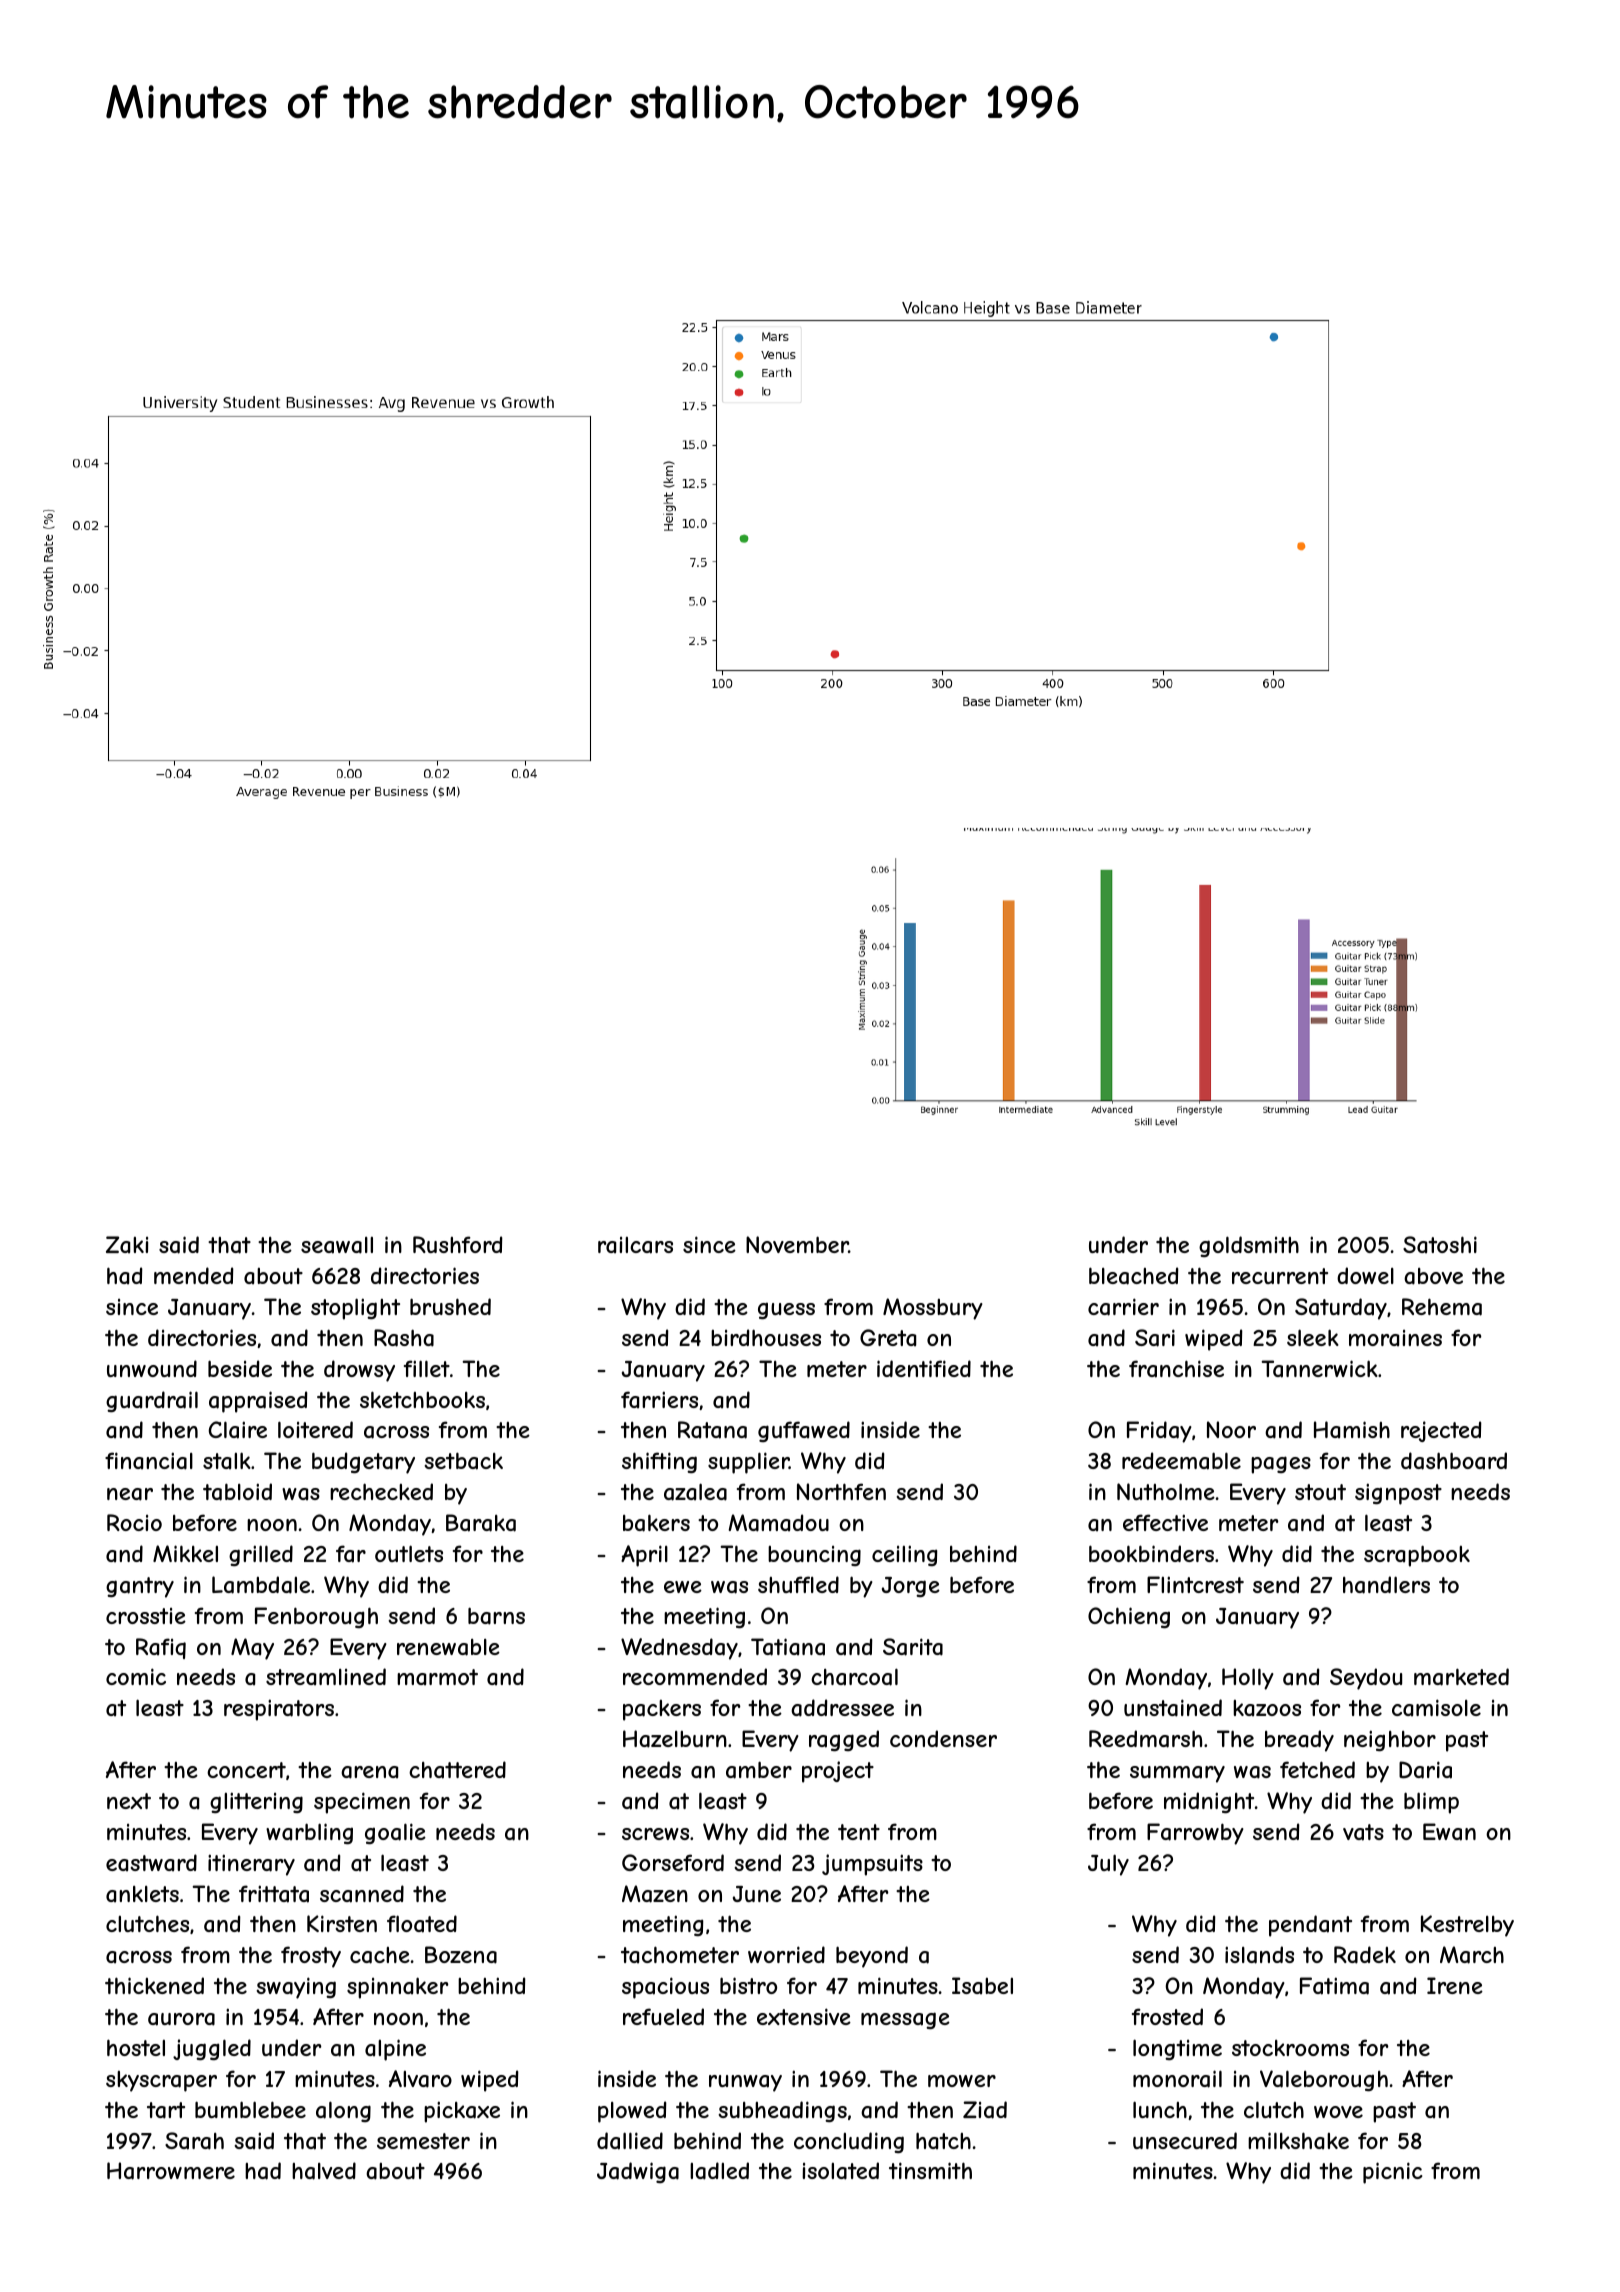 Image resolution: width=1620 pixels, height=2292 pixels. Describe the element at coordinates (130, 1494) in the screenshot. I see `near` at that location.
